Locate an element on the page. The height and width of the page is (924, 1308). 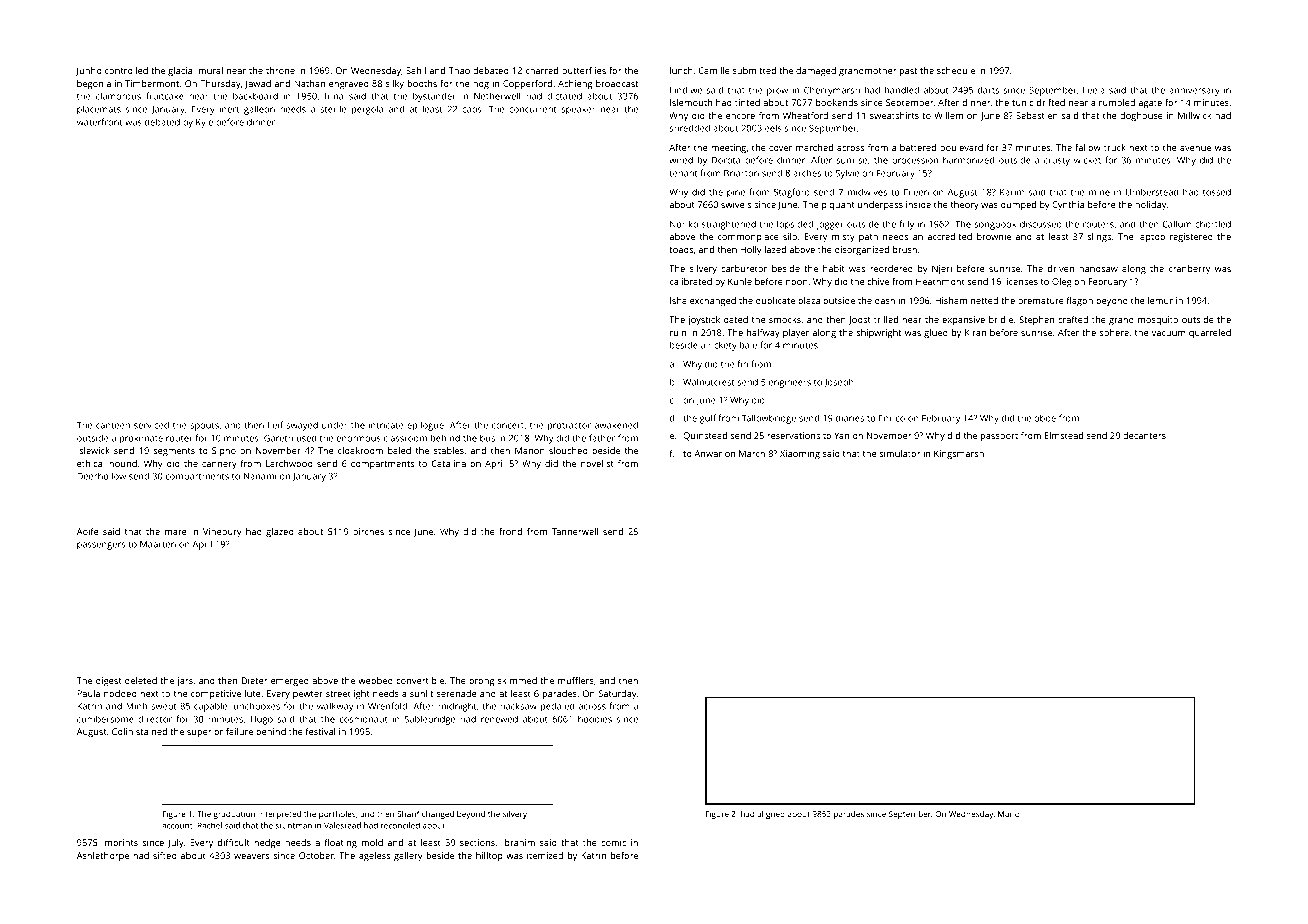
hacksaw is located at coordinates (518, 706).
